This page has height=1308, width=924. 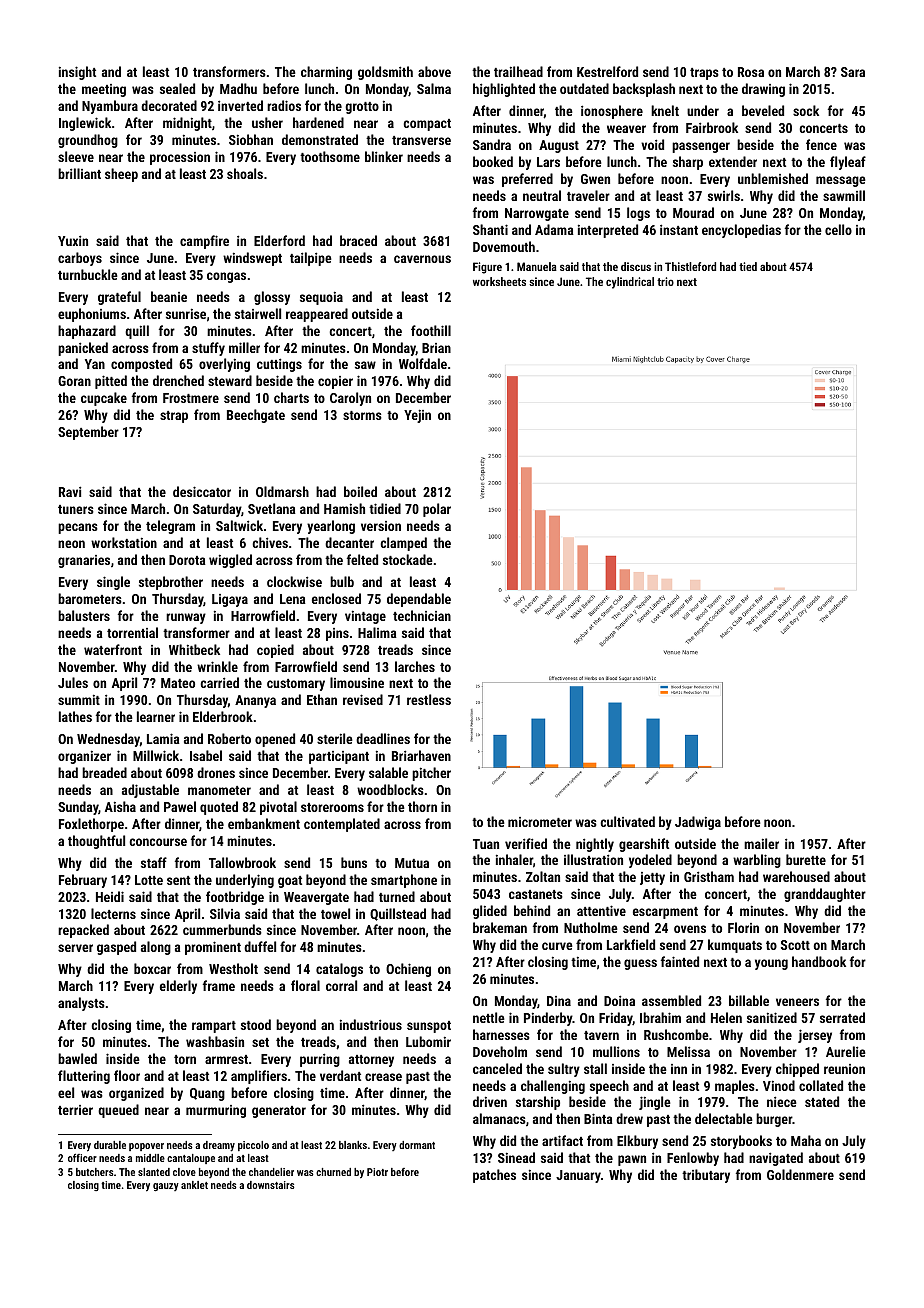 I want to click on Goldenmere, so click(x=800, y=1174).
